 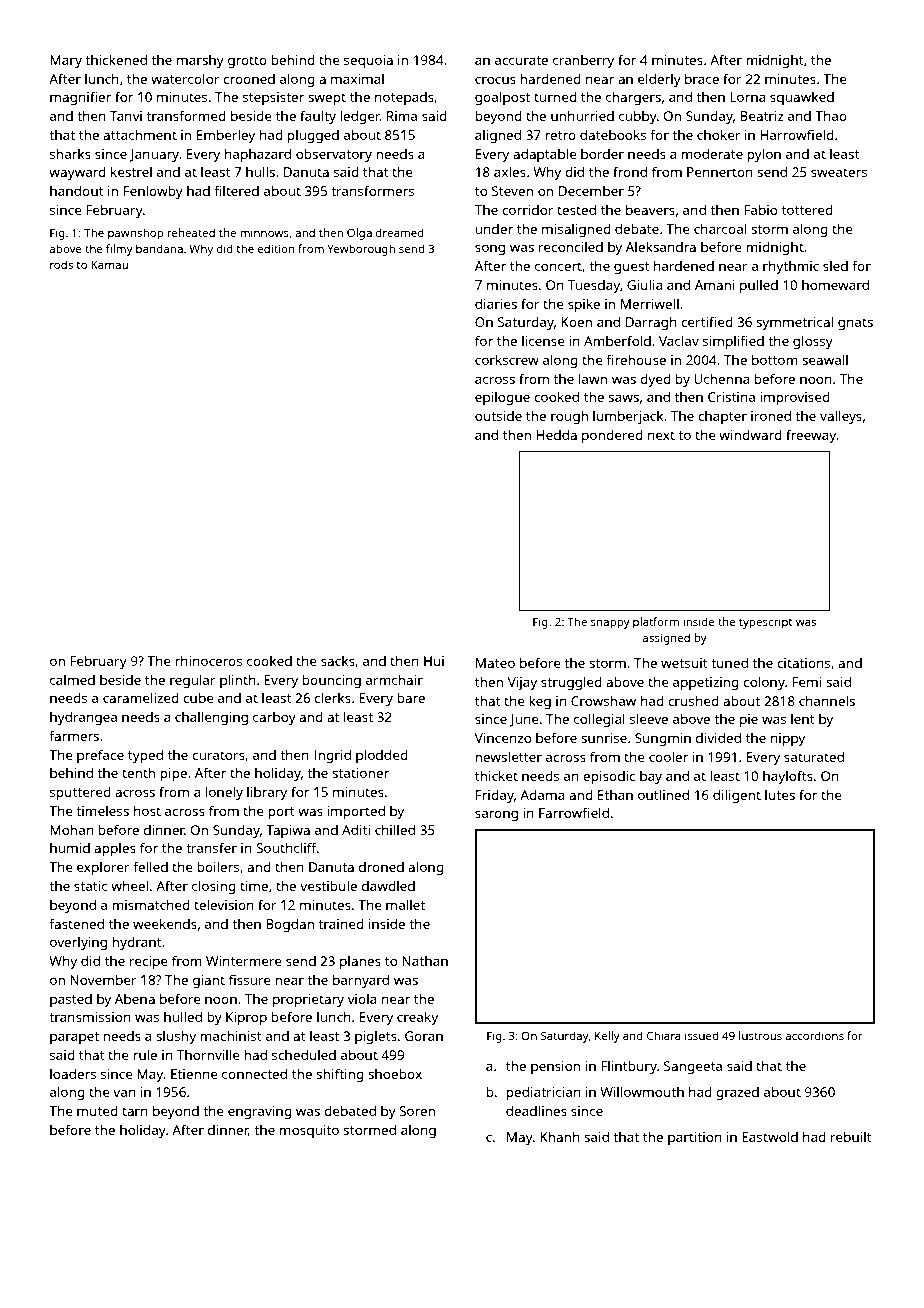 What do you see at coordinates (780, 795) in the image?
I see `lutes` at bounding box center [780, 795].
